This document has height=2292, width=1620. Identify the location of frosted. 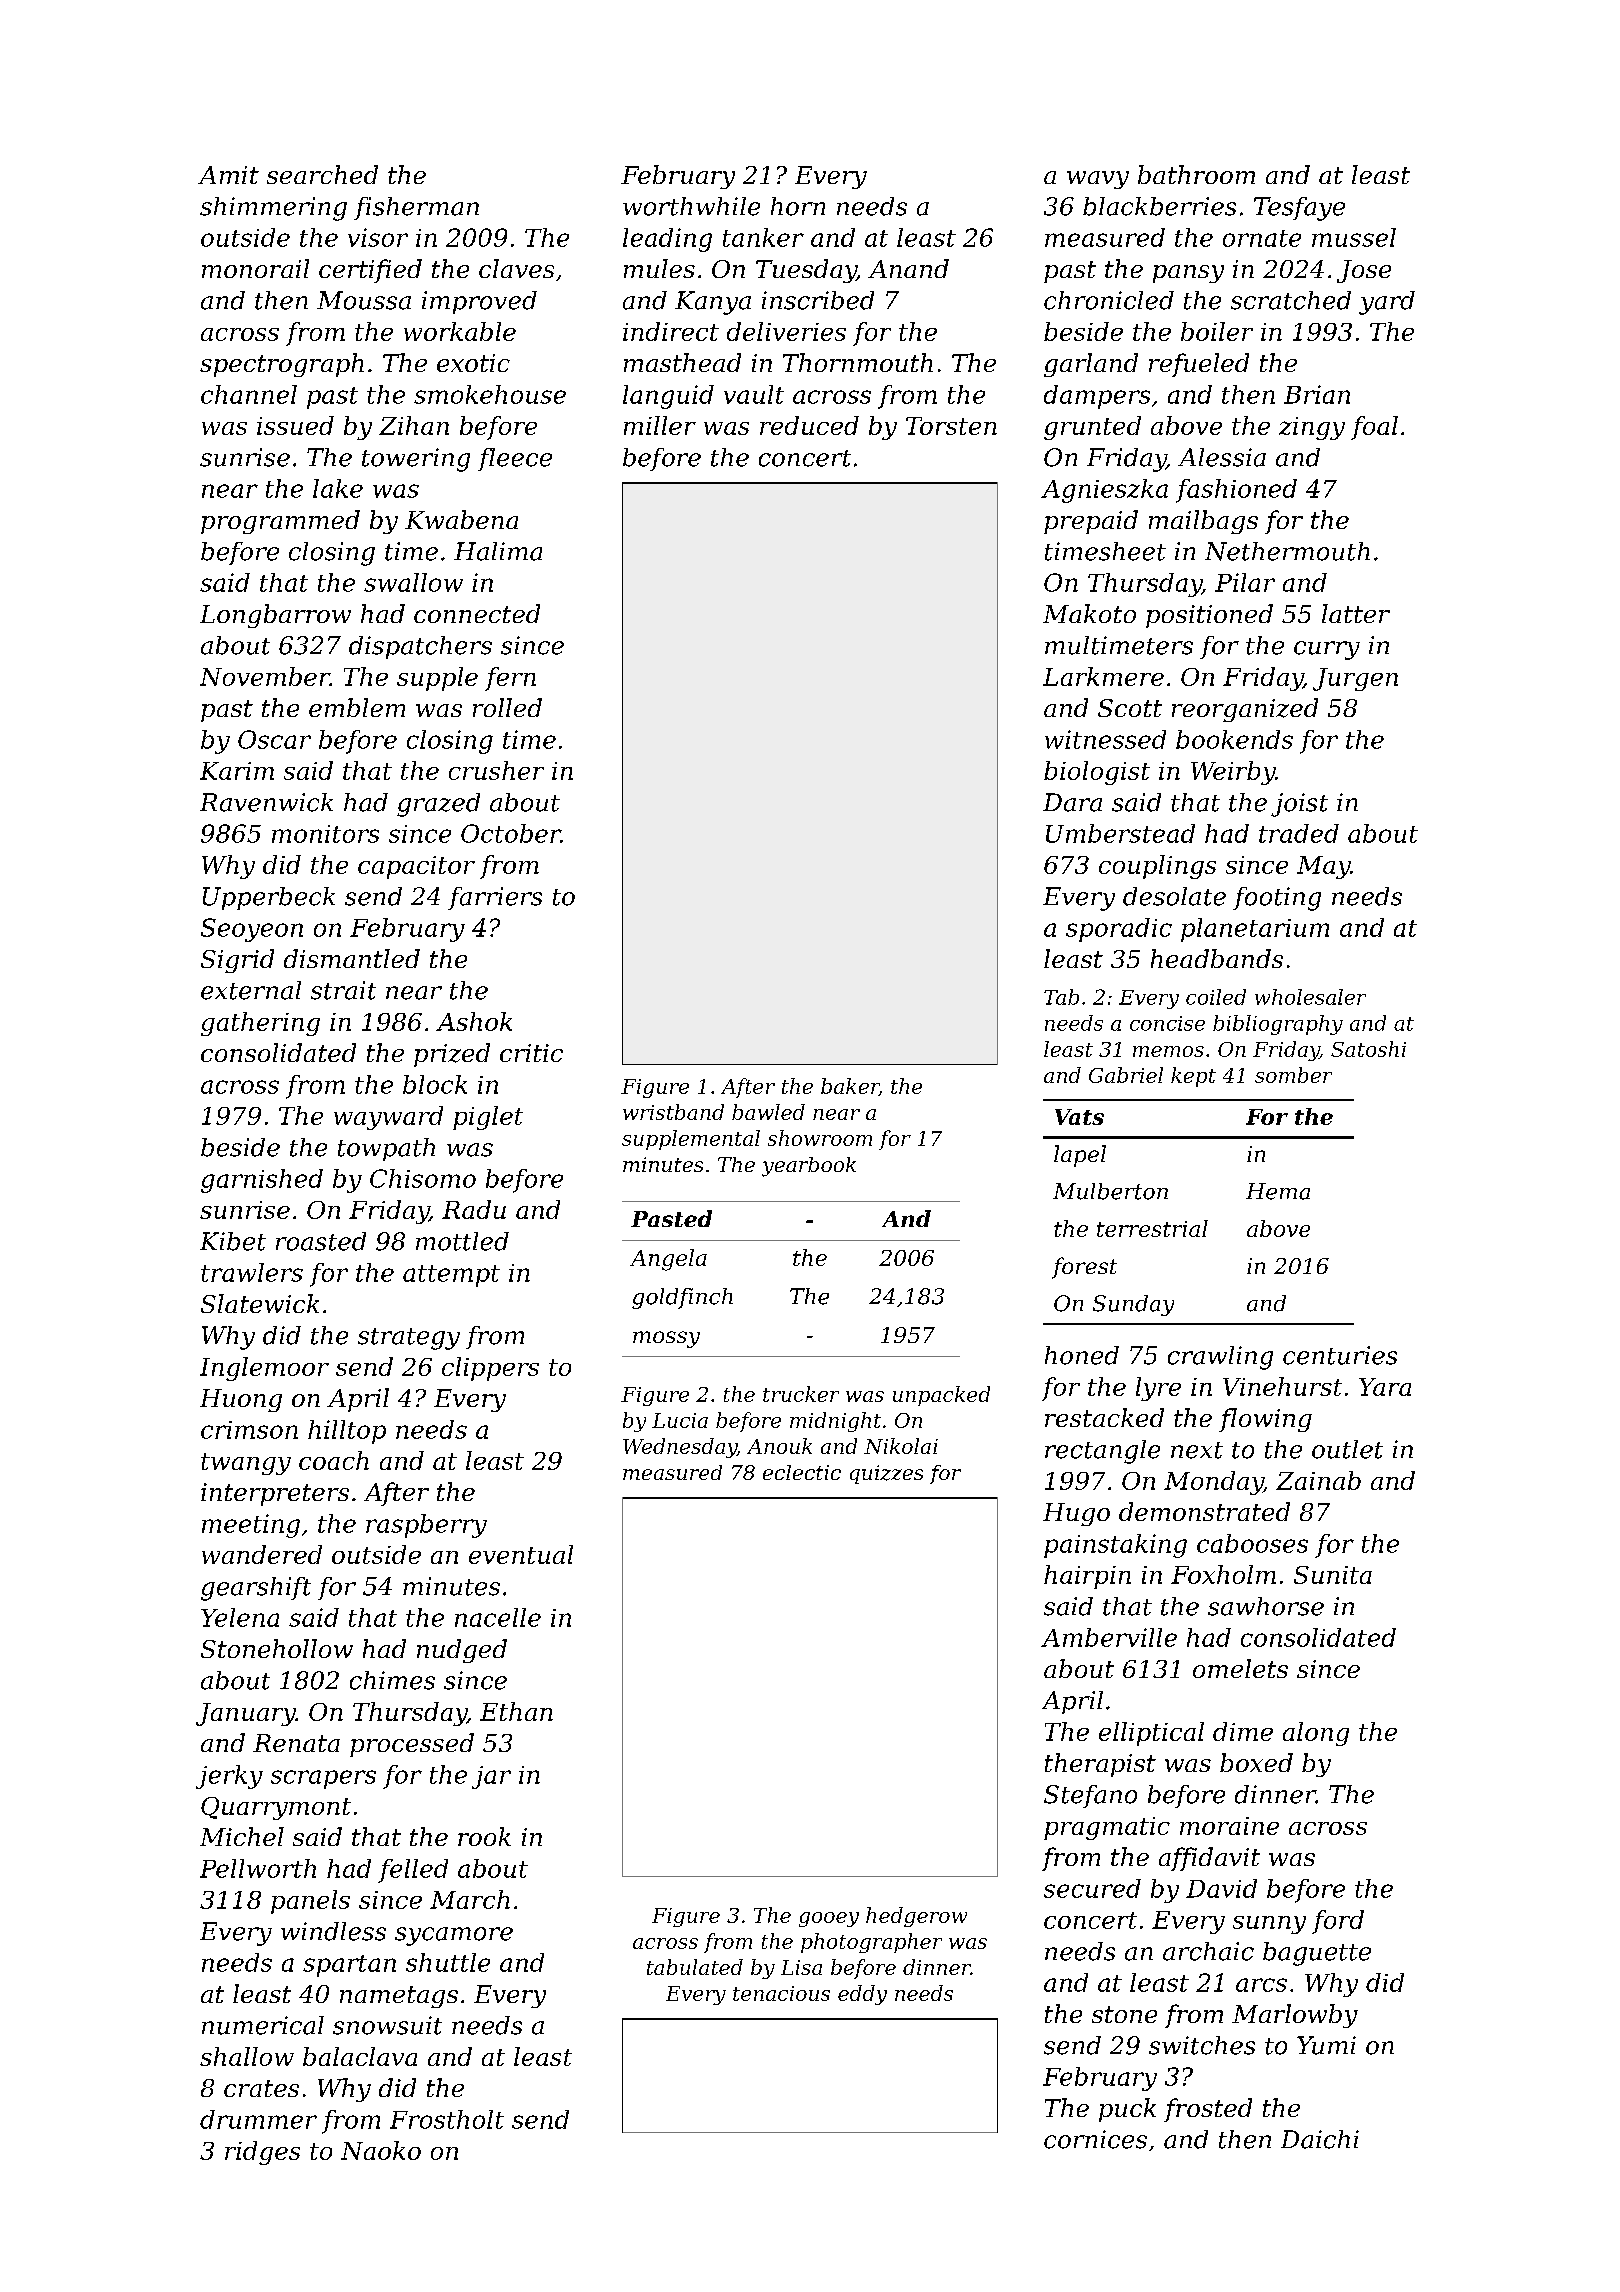
(1208, 2110).
